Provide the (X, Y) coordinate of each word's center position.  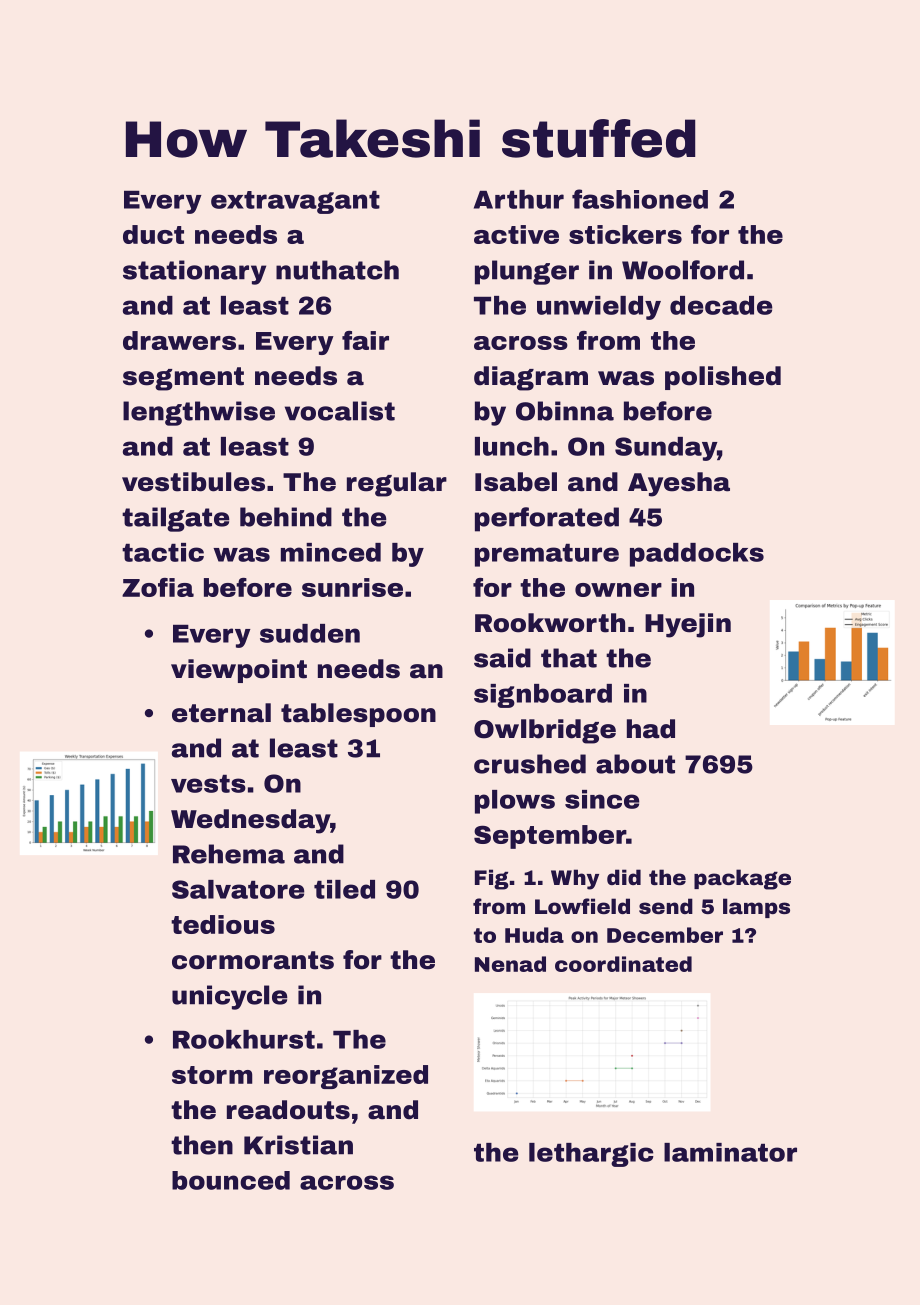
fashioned (640, 199)
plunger (527, 272)
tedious (223, 924)
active (516, 234)
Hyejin (688, 625)
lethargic (591, 1155)
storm (212, 1075)
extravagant (295, 202)
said (502, 658)
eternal (221, 713)
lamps (756, 908)
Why (575, 879)
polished (723, 378)
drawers (179, 340)
